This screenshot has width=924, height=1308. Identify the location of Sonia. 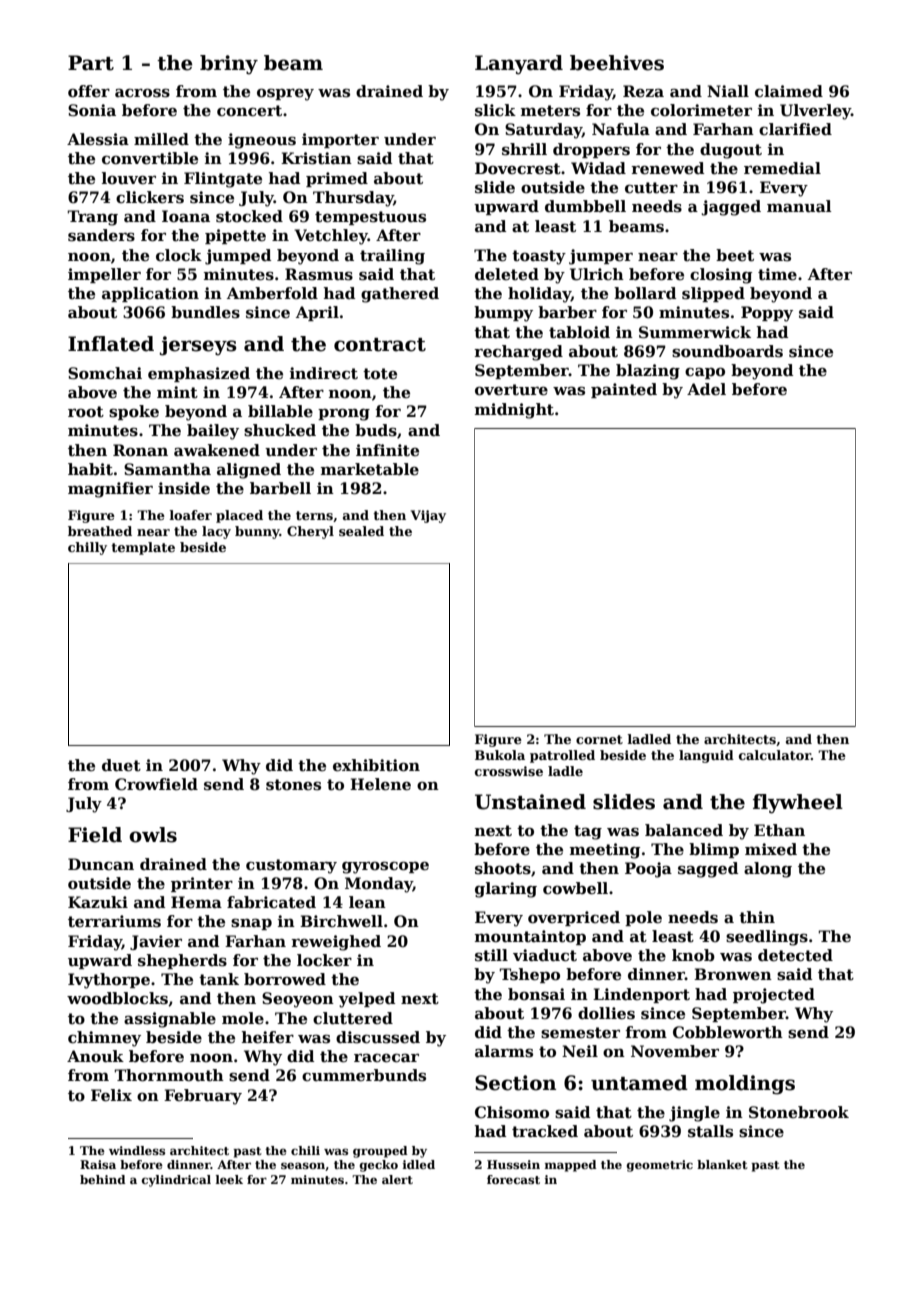
(92, 110).
